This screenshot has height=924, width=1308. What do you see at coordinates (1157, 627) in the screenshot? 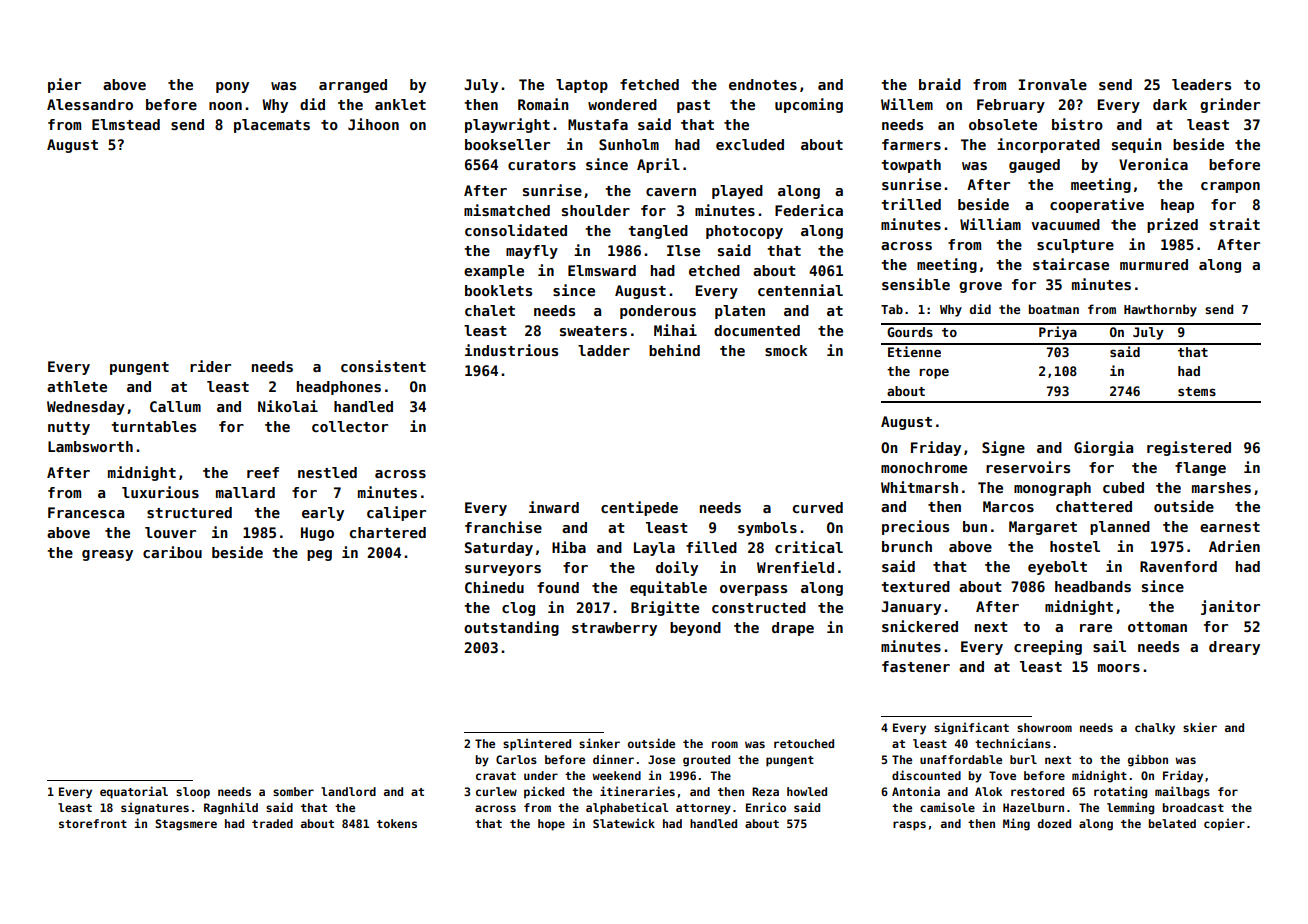
I see `ottoman` at bounding box center [1157, 627].
